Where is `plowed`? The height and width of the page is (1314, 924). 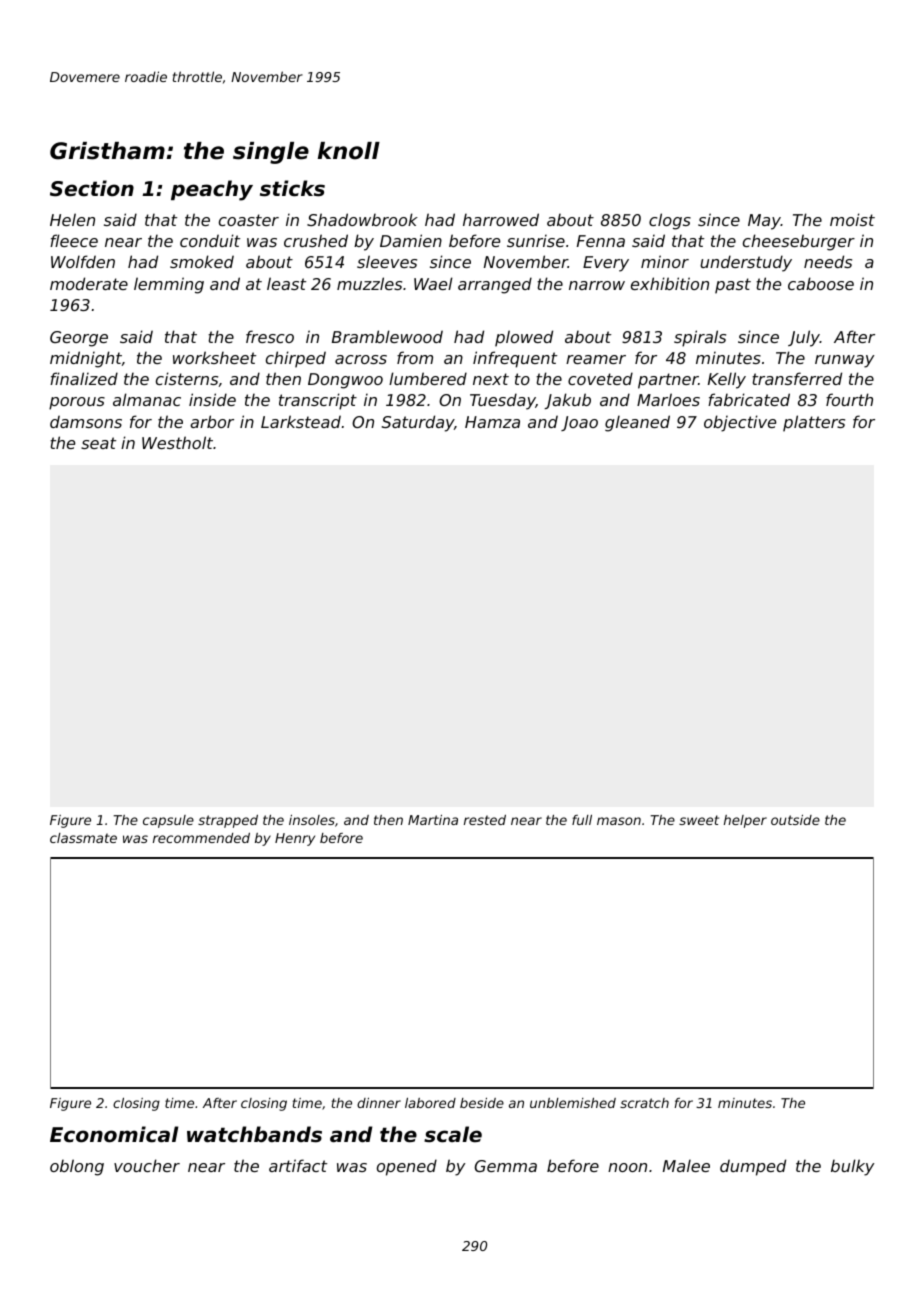
plowed is located at coordinates (524, 338).
